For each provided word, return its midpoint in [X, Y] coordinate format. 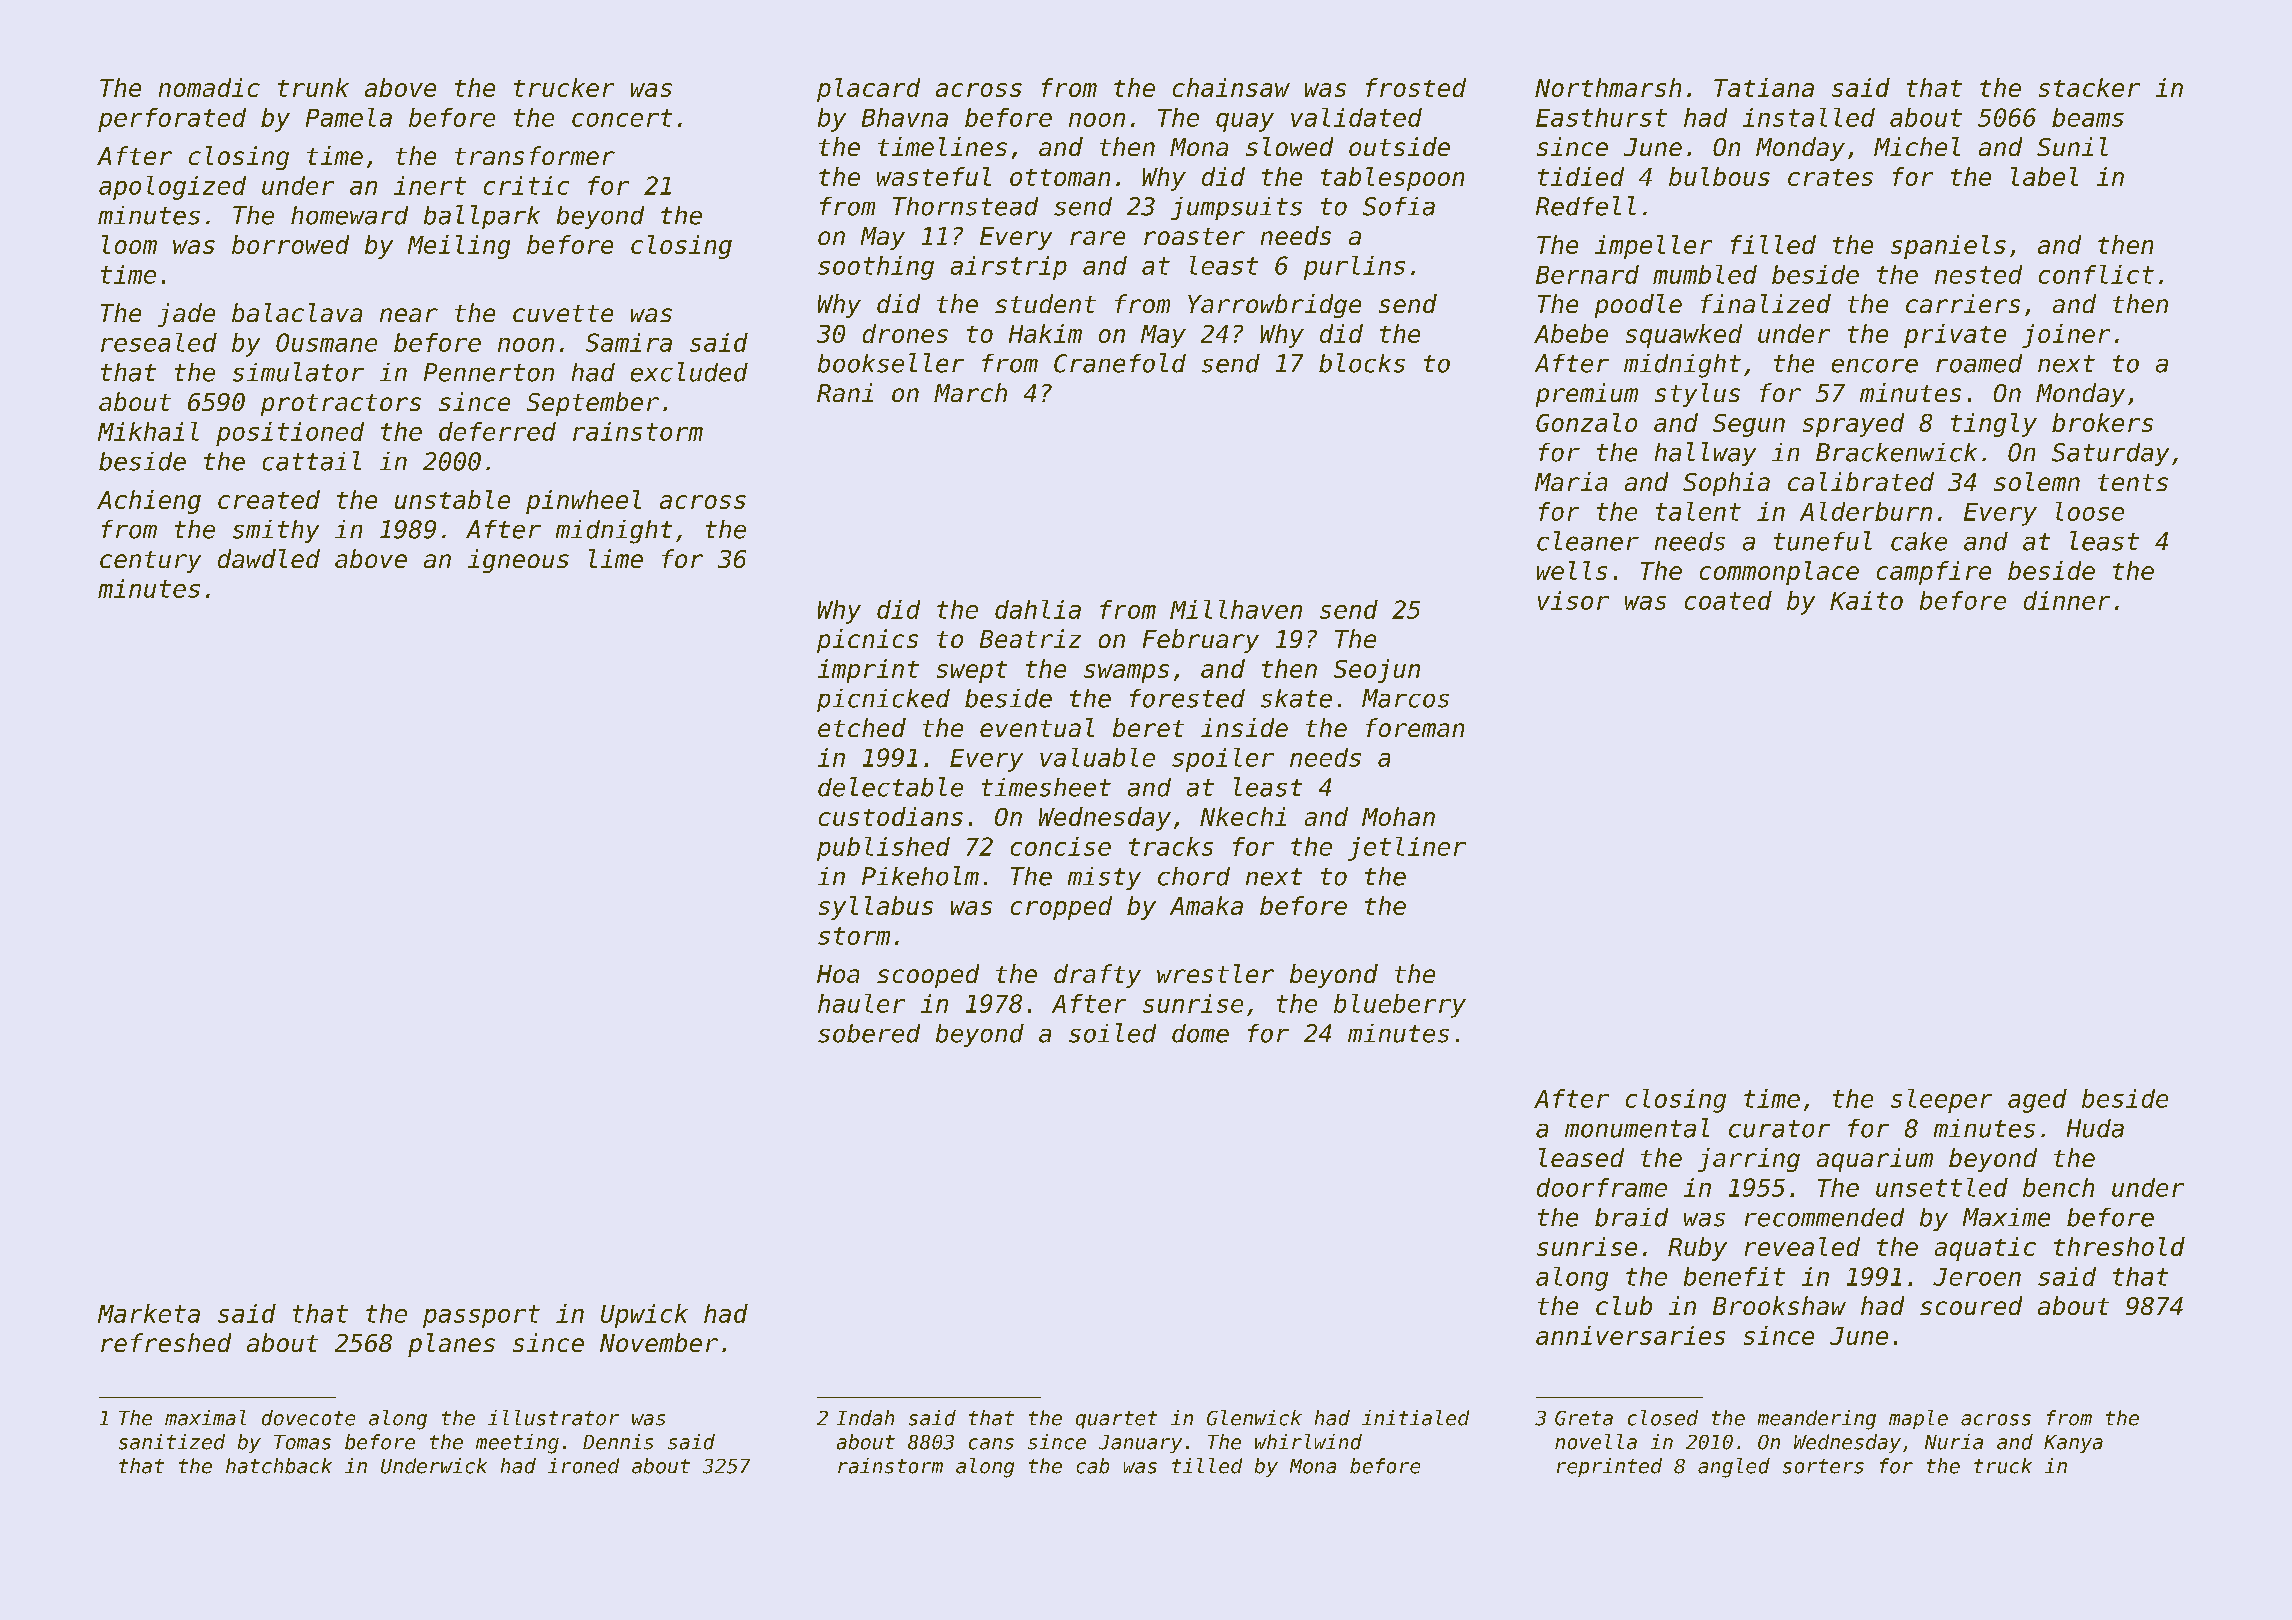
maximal [205, 1418]
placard [868, 90]
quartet [1116, 1420]
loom [129, 244]
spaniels [1948, 247]
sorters [1823, 1466]
